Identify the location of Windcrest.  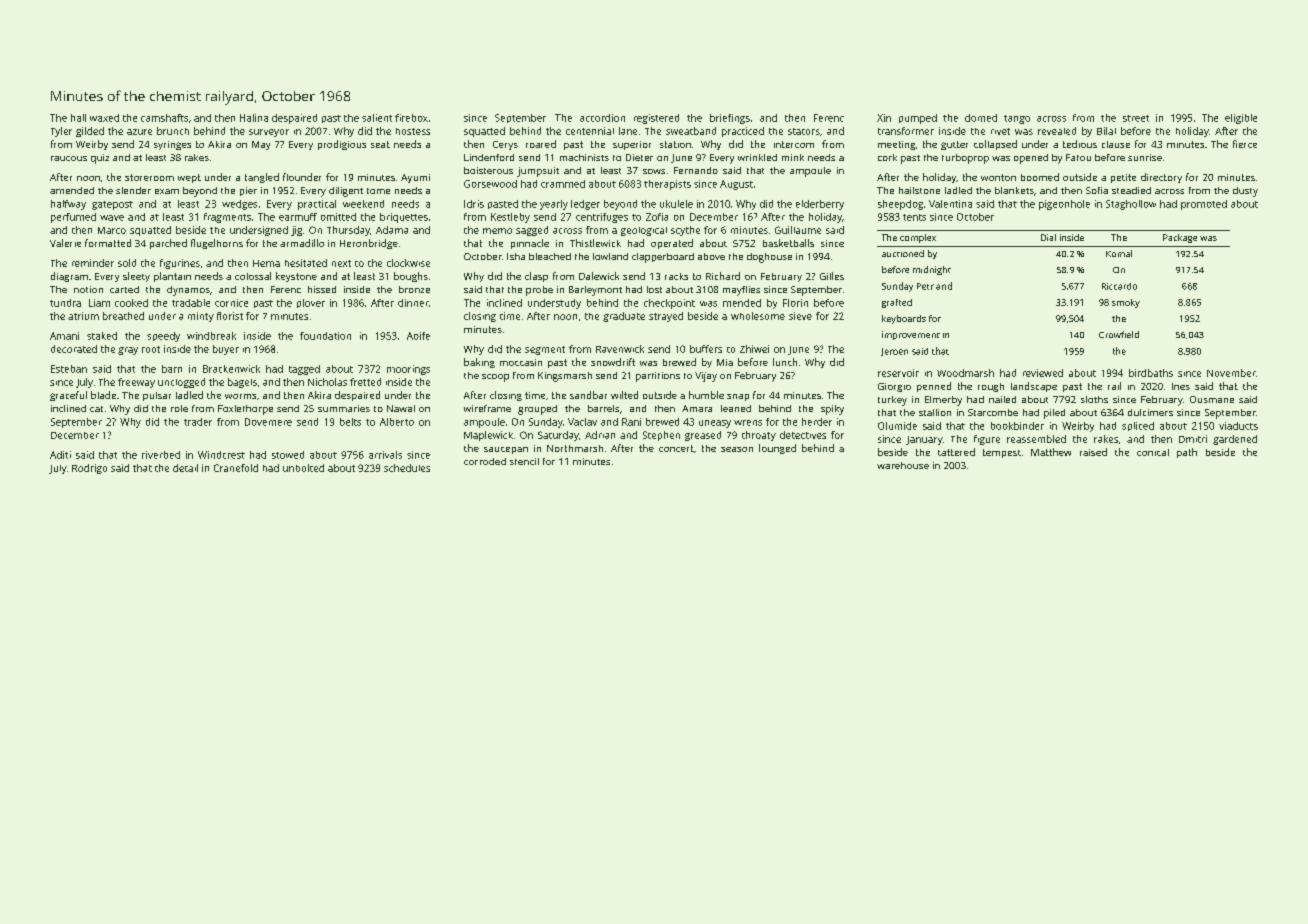
(221, 455).
